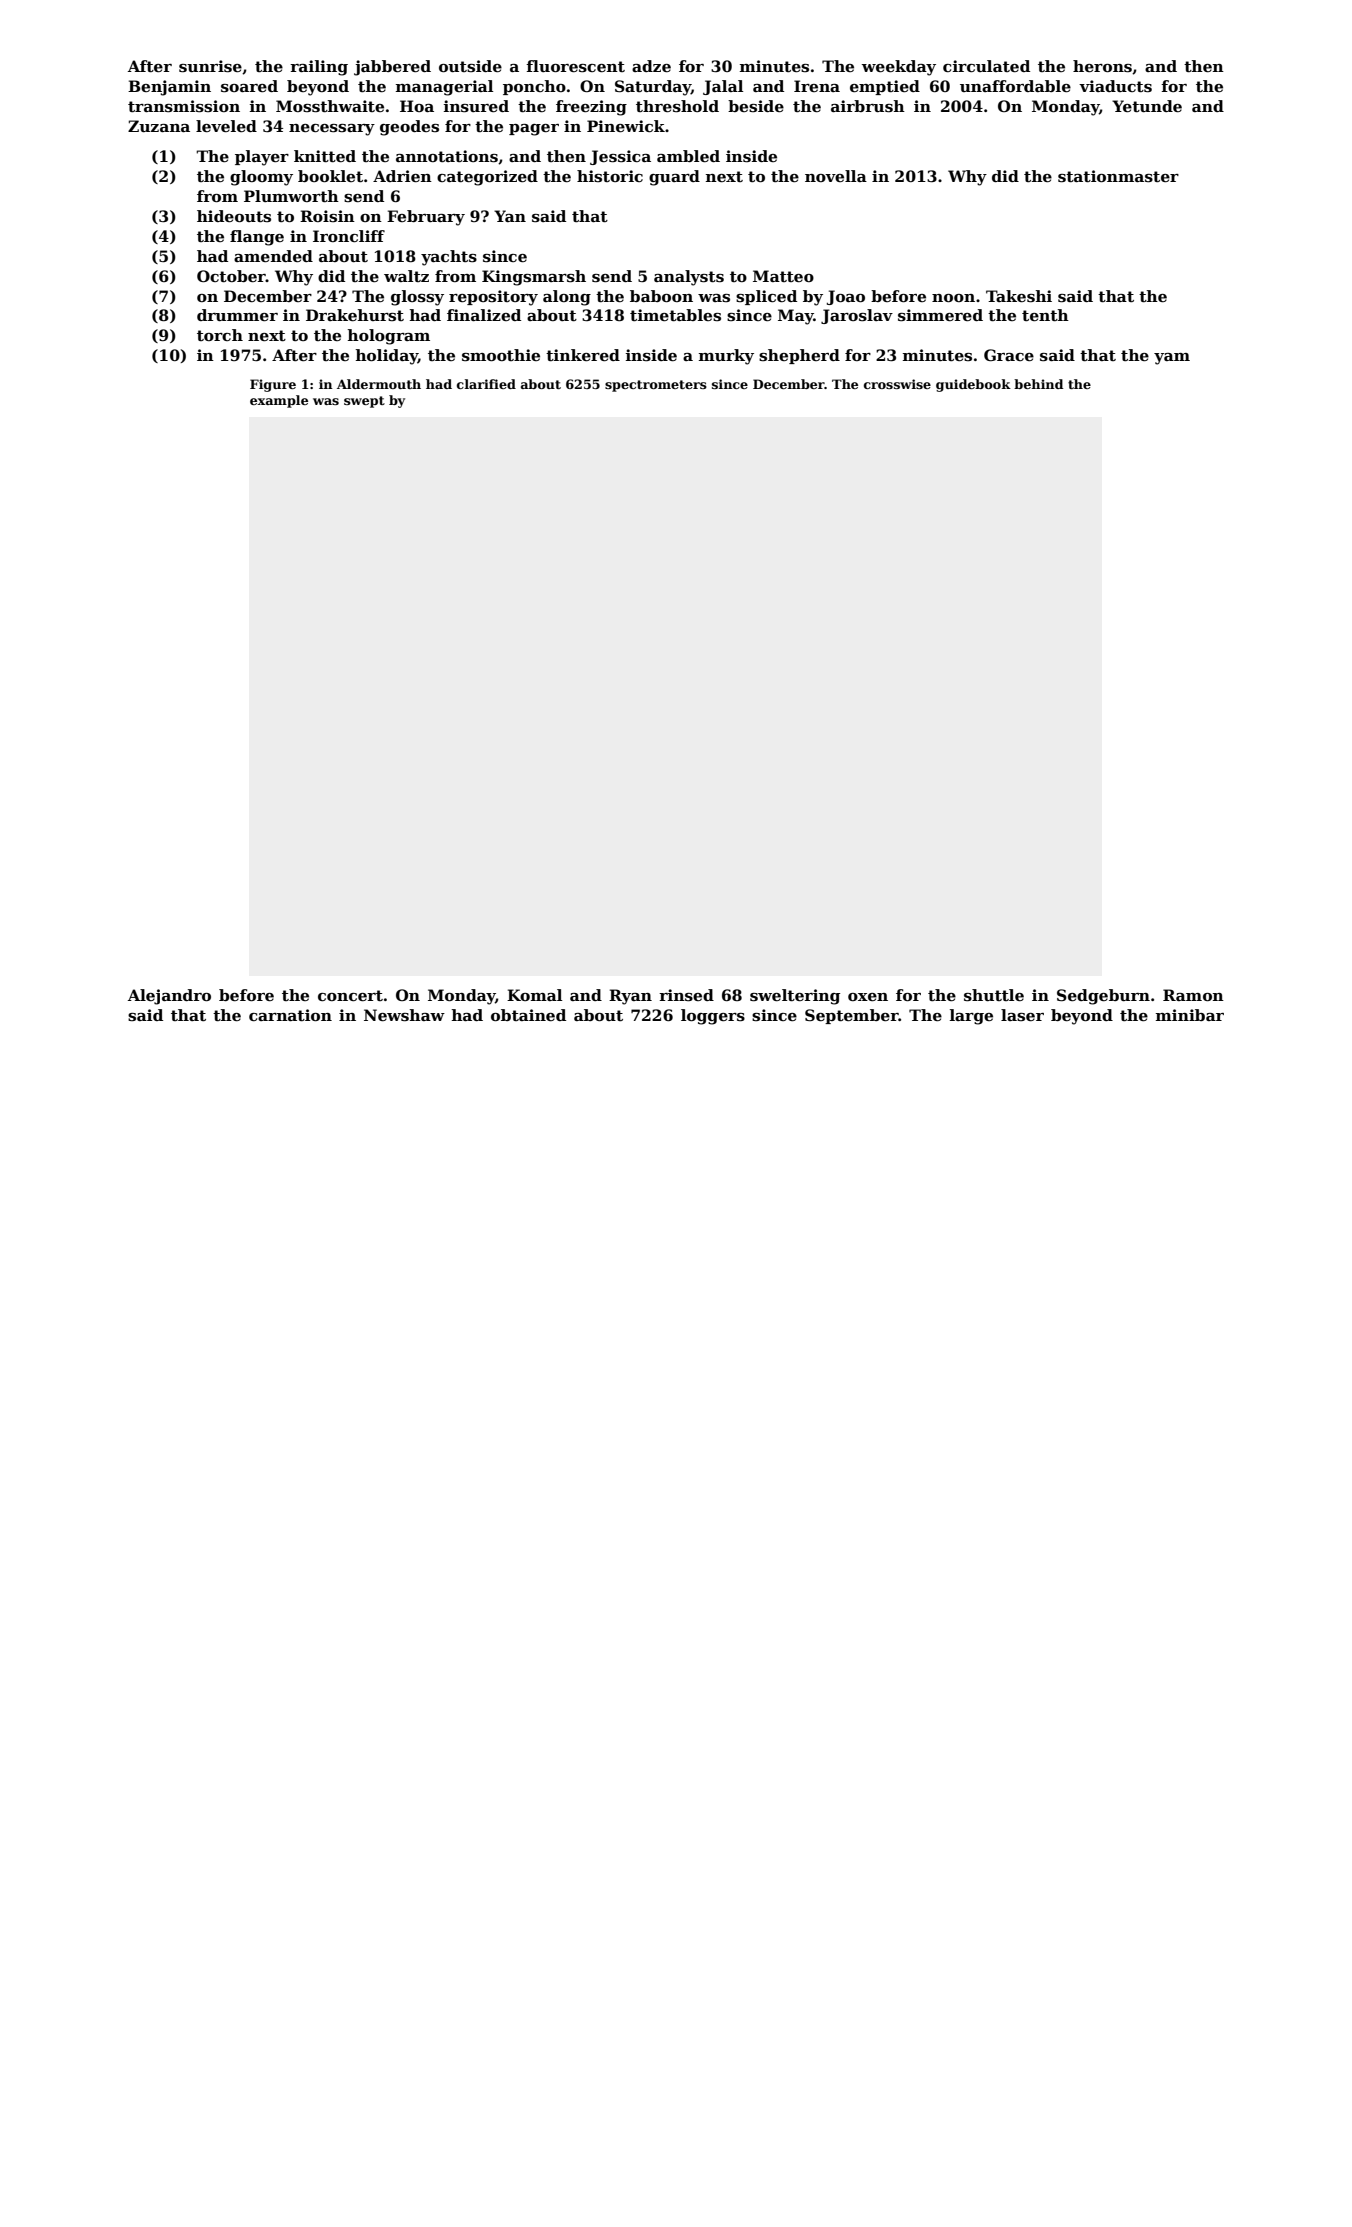 Image resolution: width=1352 pixels, height=2227 pixels. What do you see at coordinates (656, 386) in the screenshot?
I see `spectrometers` at bounding box center [656, 386].
